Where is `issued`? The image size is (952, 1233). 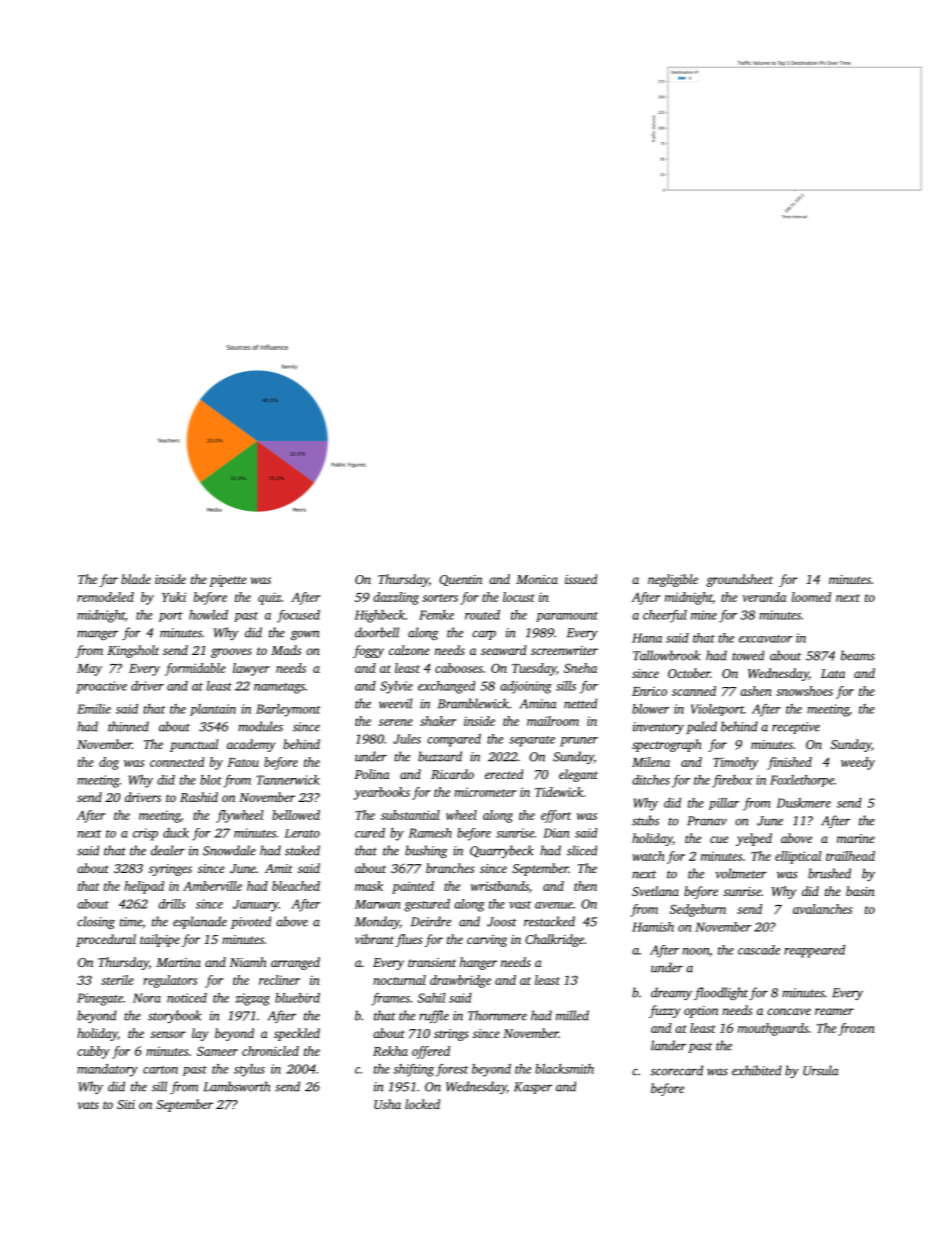 issued is located at coordinates (581, 579).
